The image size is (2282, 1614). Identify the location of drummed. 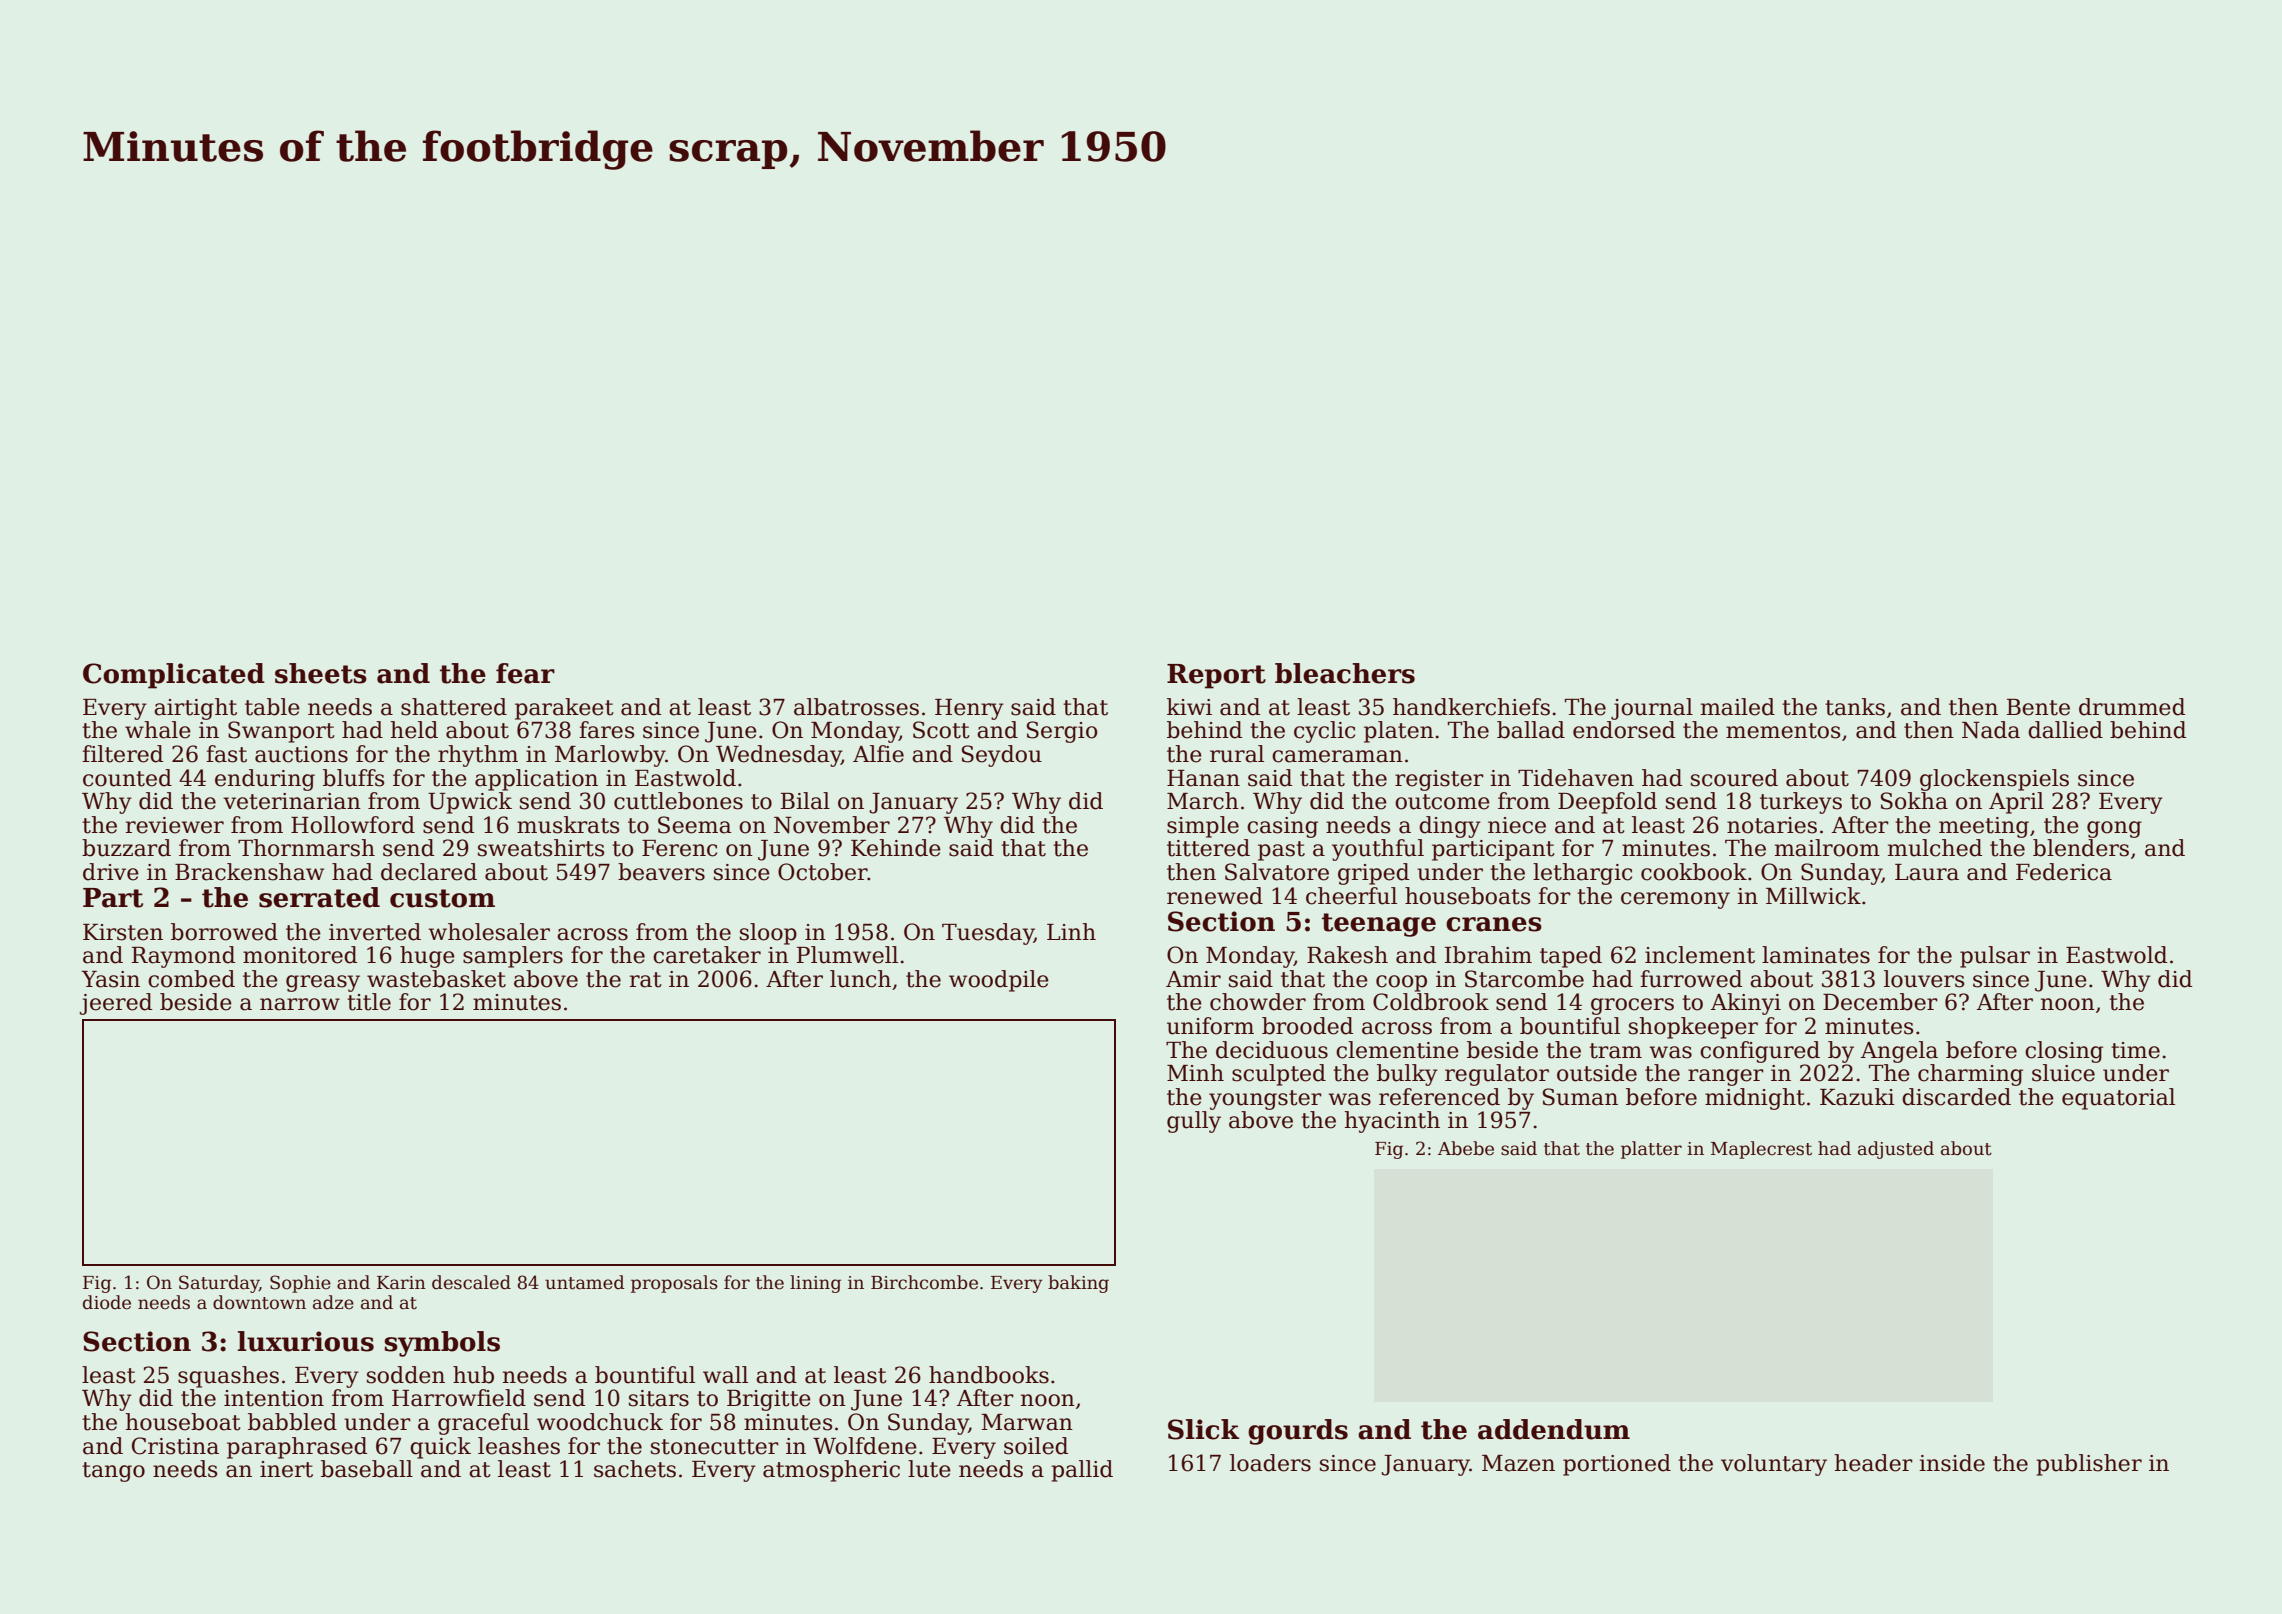
(2132, 707).
